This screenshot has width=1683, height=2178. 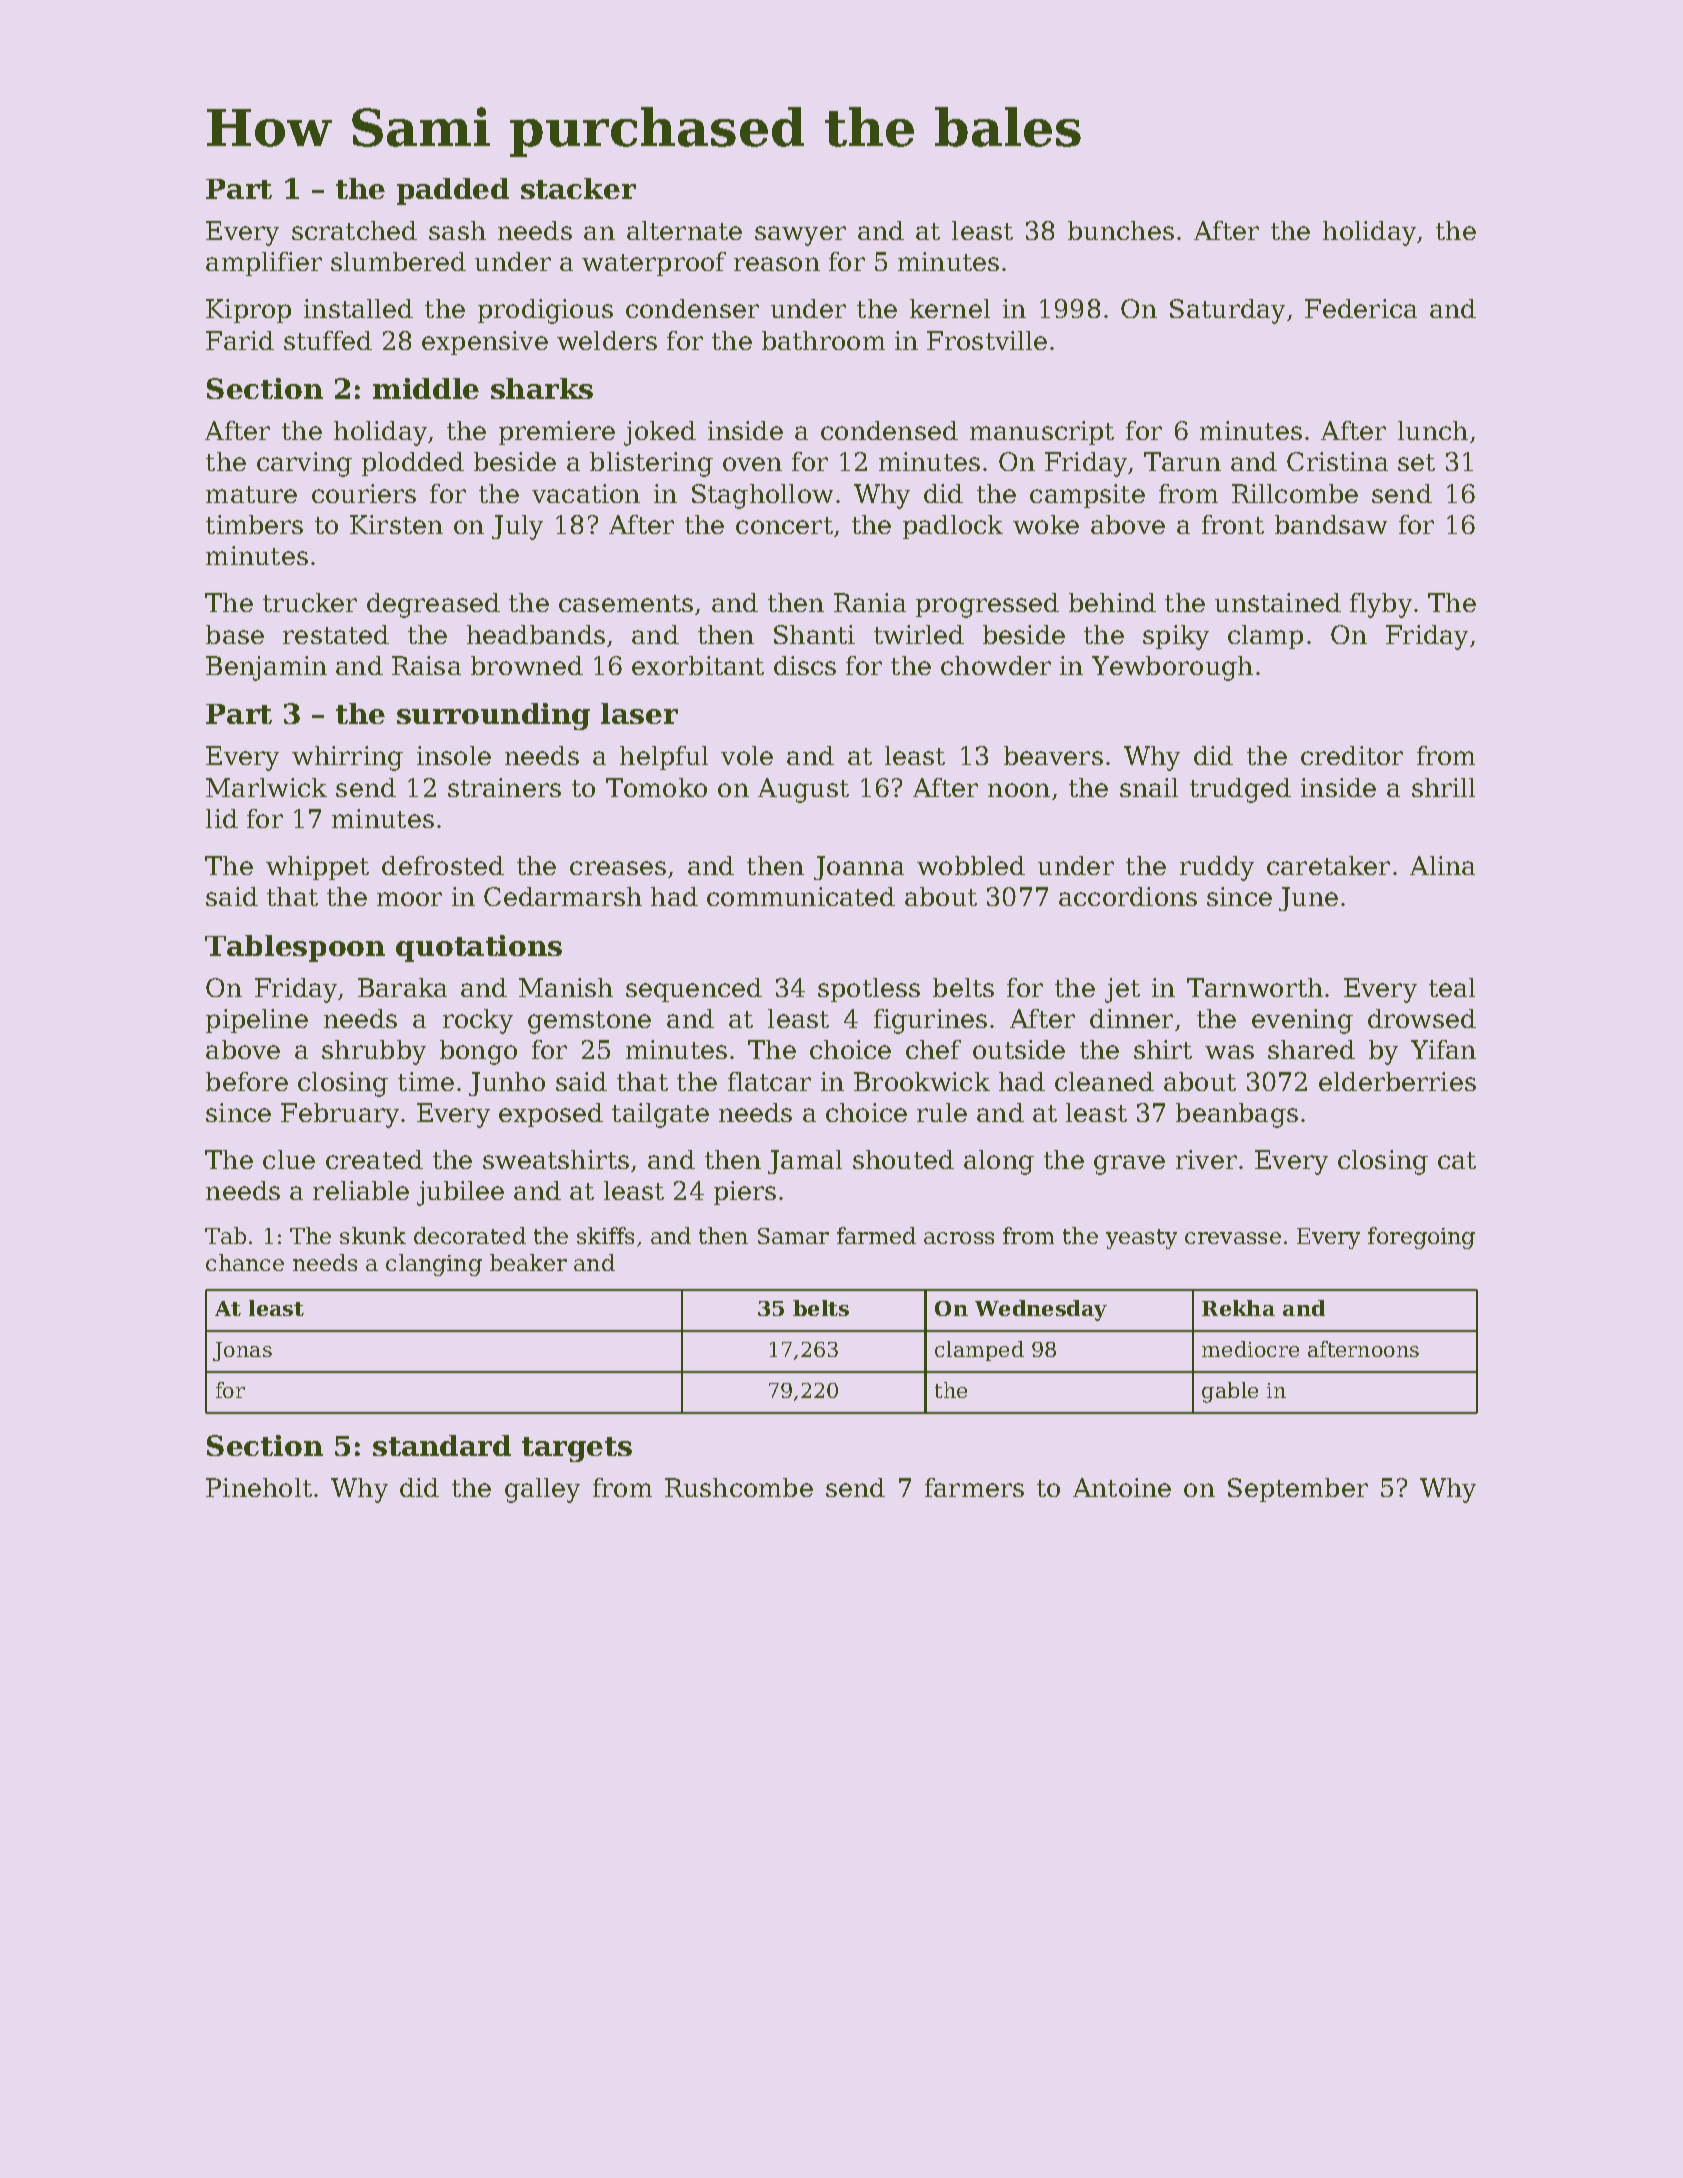 I want to click on mature, so click(x=251, y=494).
